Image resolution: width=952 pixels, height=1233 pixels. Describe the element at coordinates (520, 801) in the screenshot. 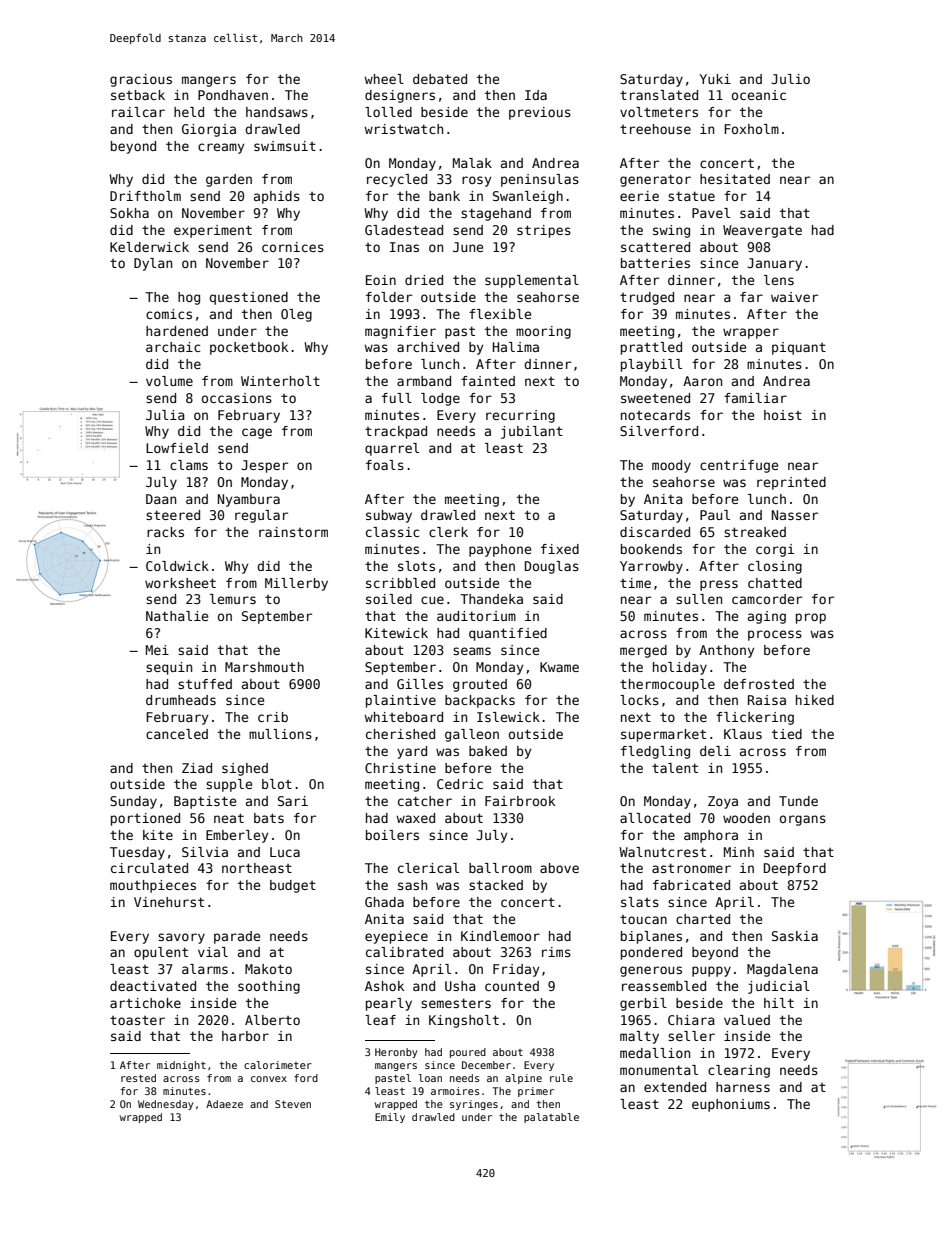

I see `Fairbrook` at that location.
